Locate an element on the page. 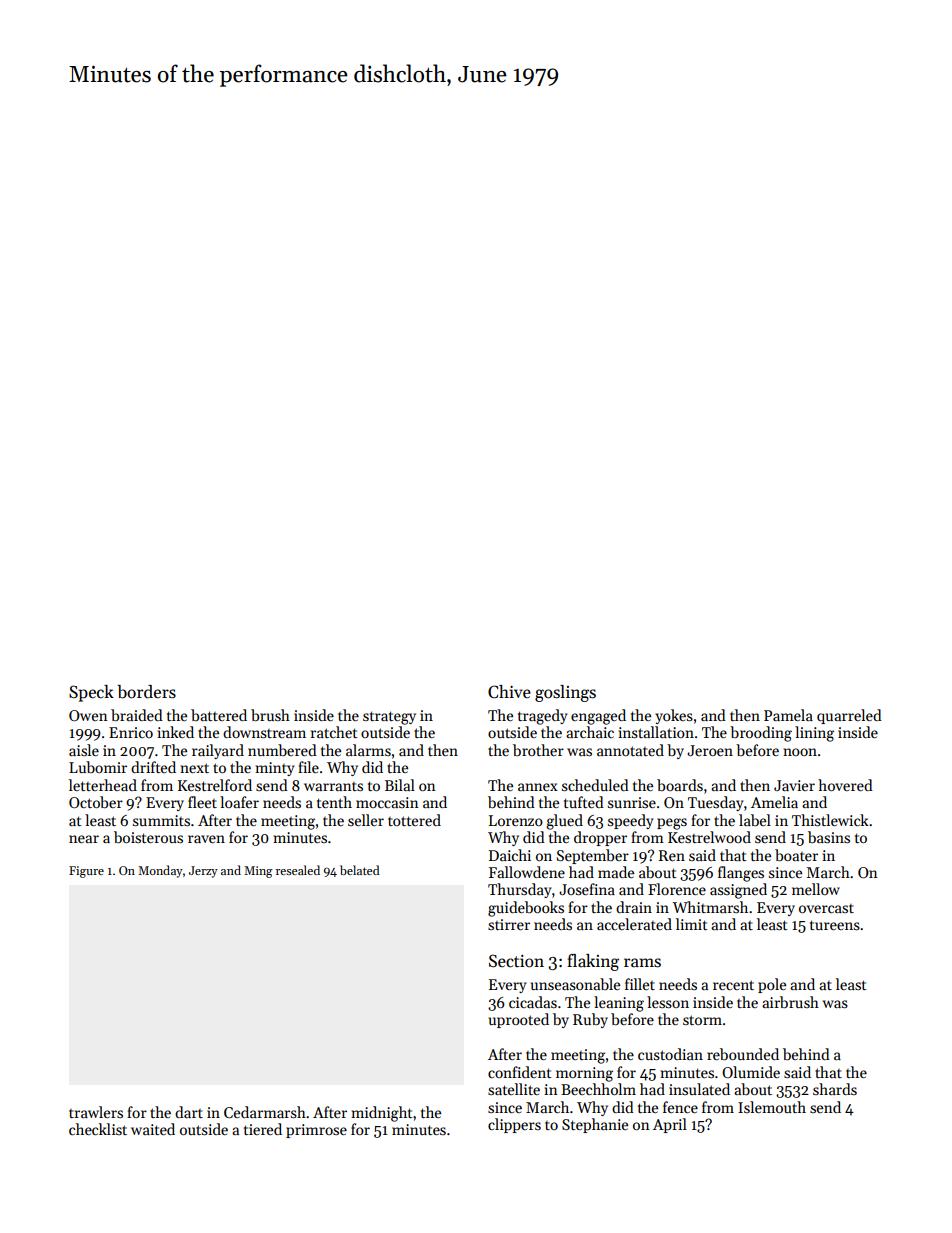  April is located at coordinates (670, 1125).
